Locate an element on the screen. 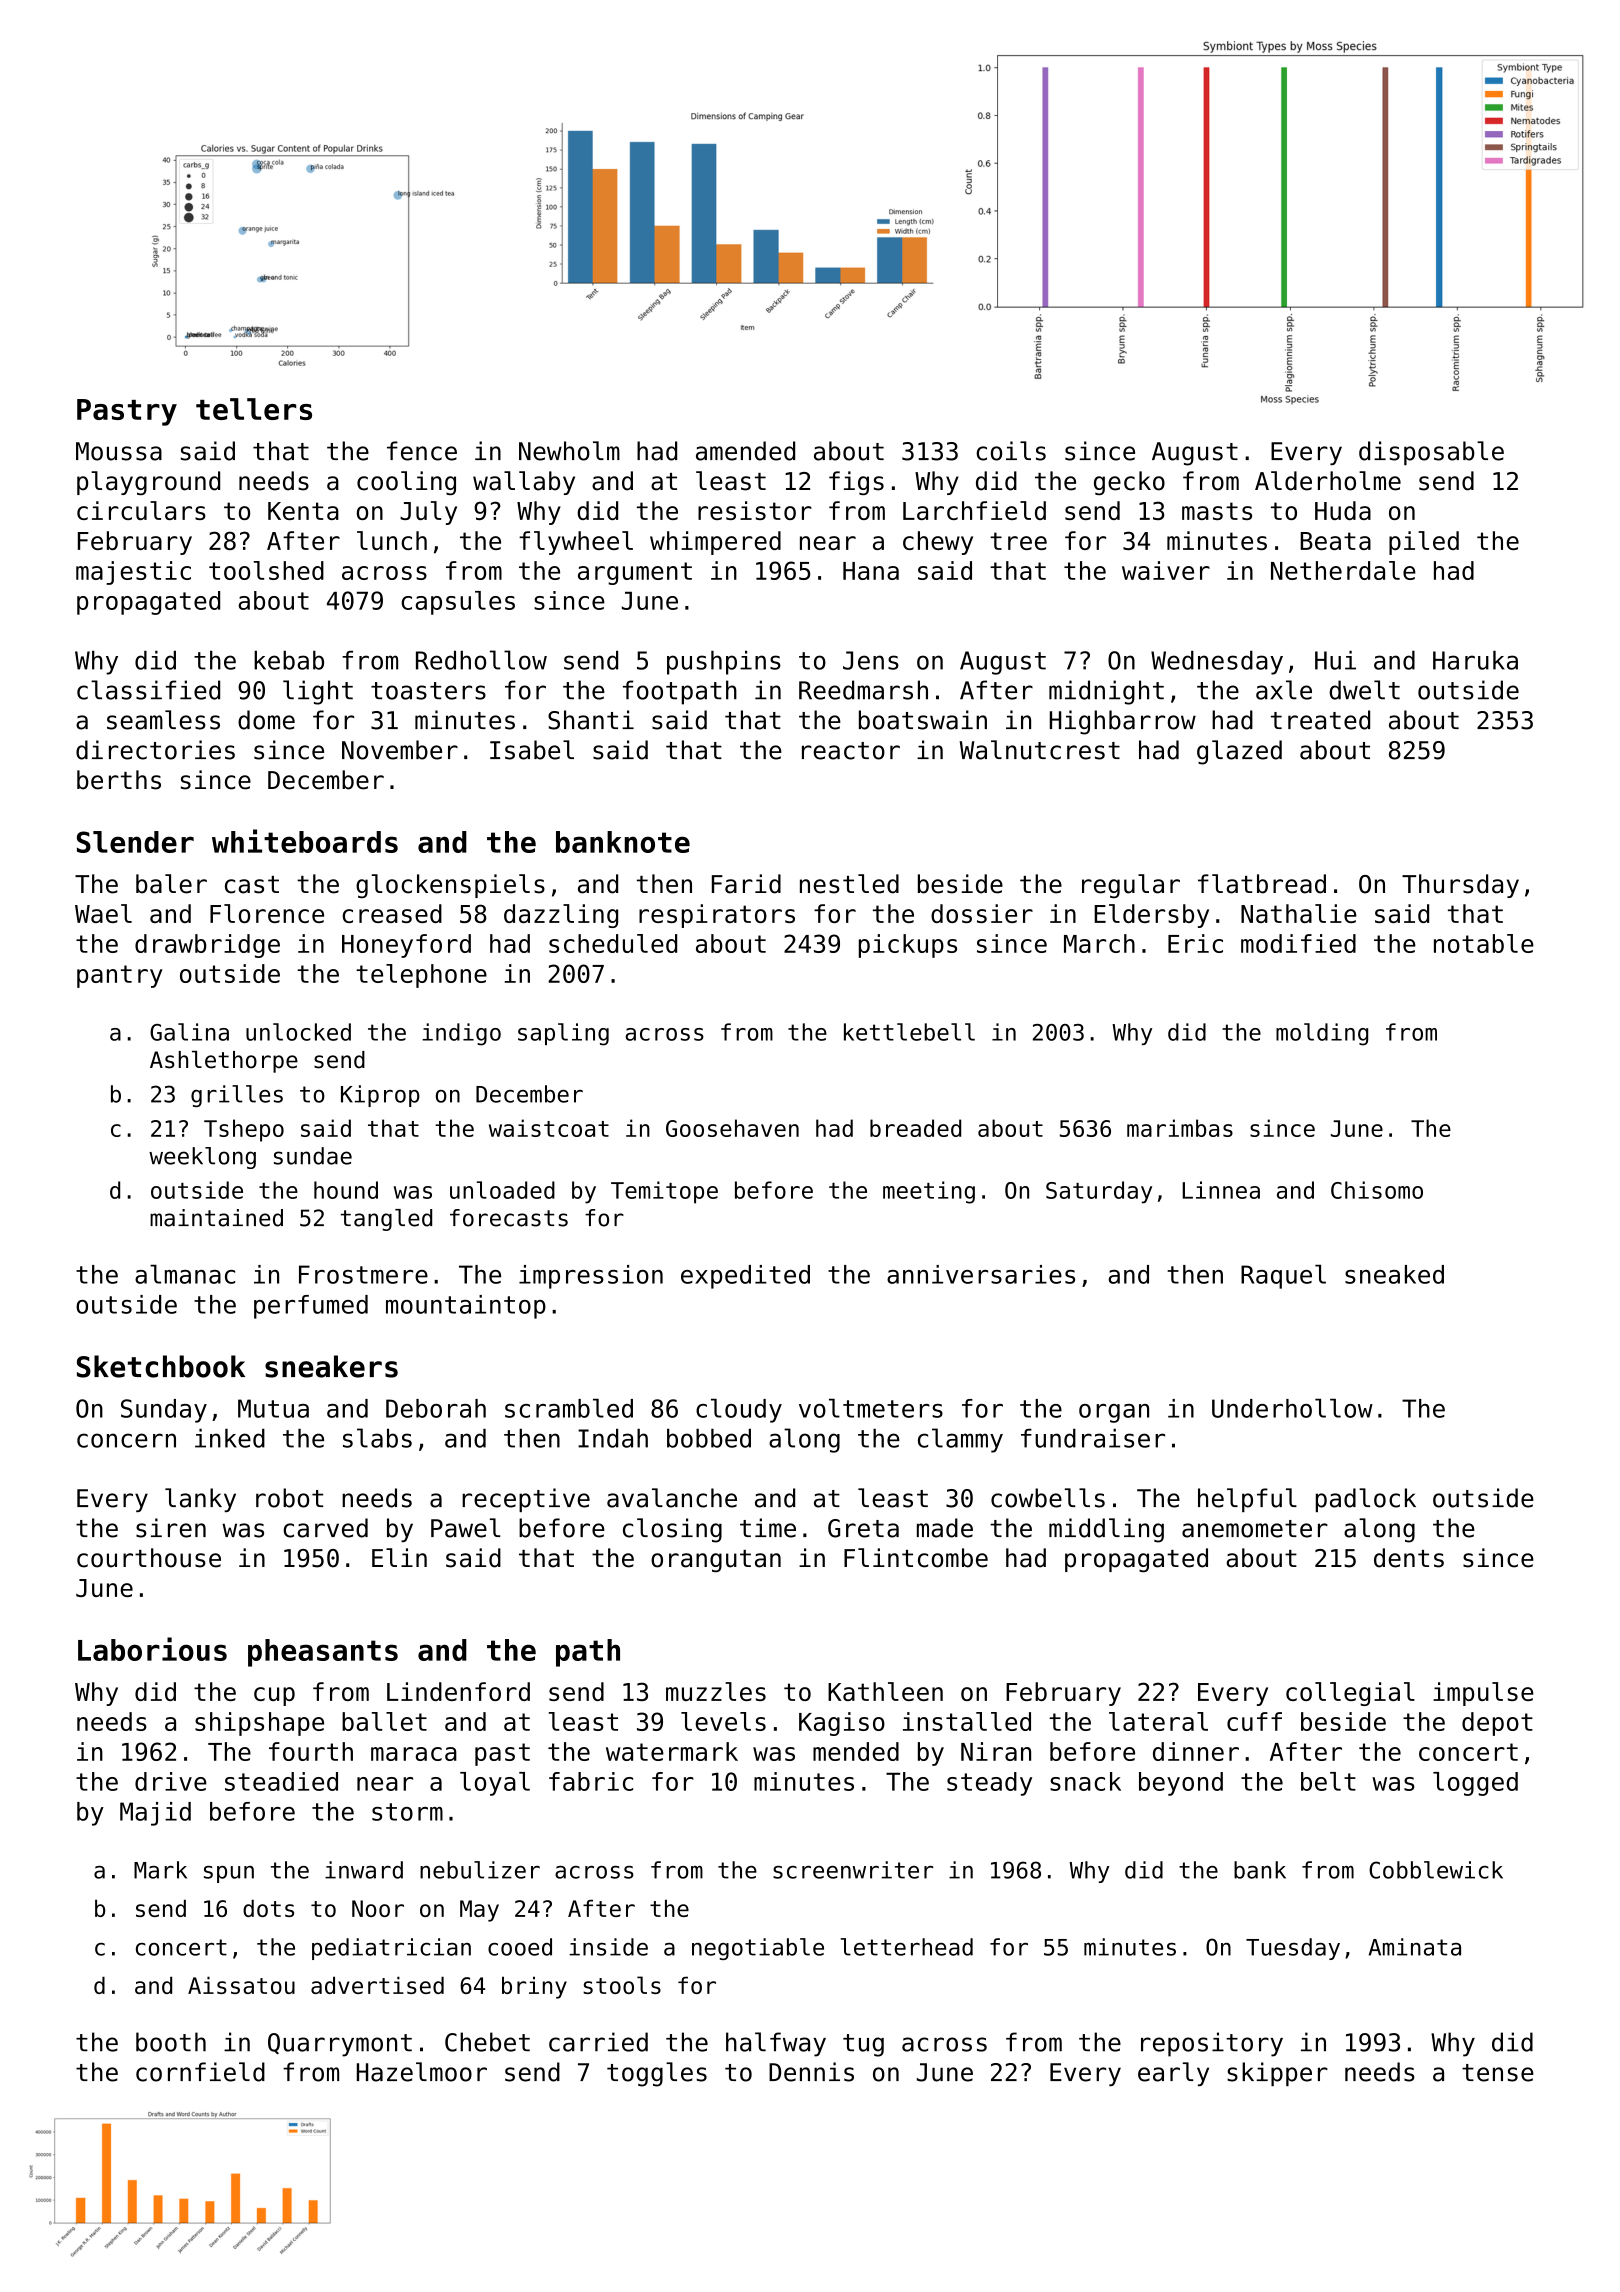 Image resolution: width=1620 pixels, height=2292 pixels. logged is located at coordinates (1475, 1784).
